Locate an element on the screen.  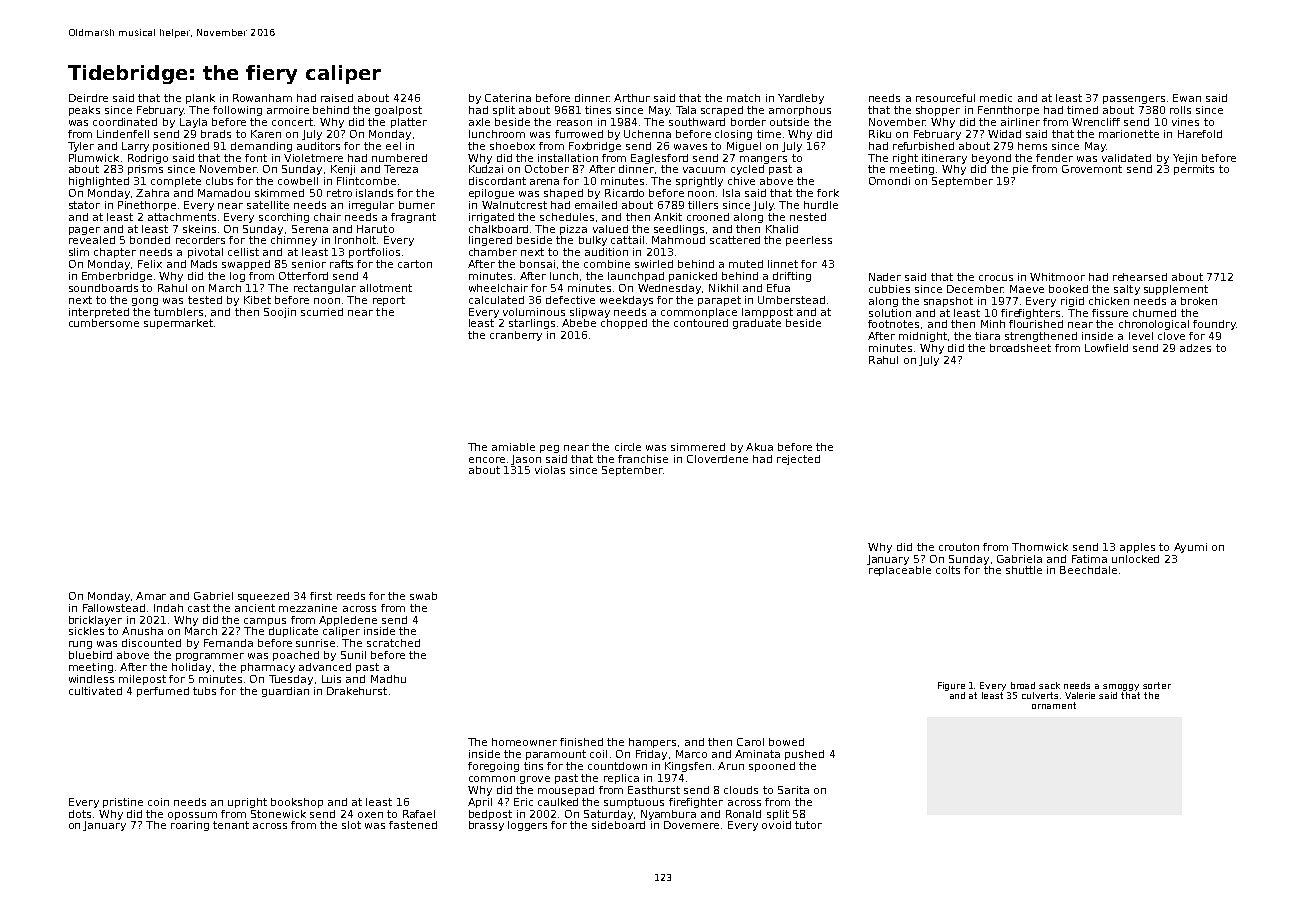
Emberbridge is located at coordinates (117, 277).
